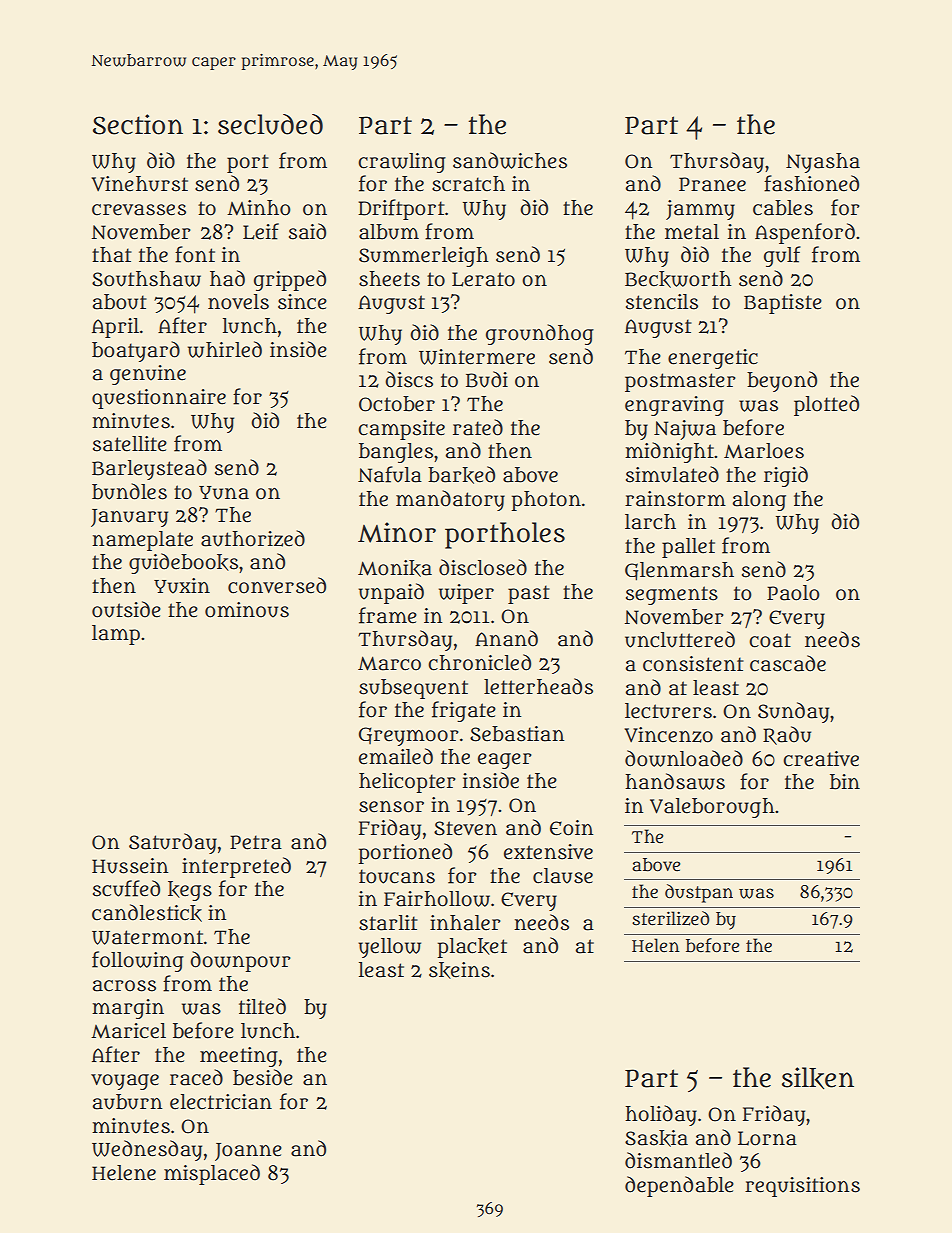  What do you see at coordinates (142, 541) in the screenshot?
I see `nameplate` at bounding box center [142, 541].
